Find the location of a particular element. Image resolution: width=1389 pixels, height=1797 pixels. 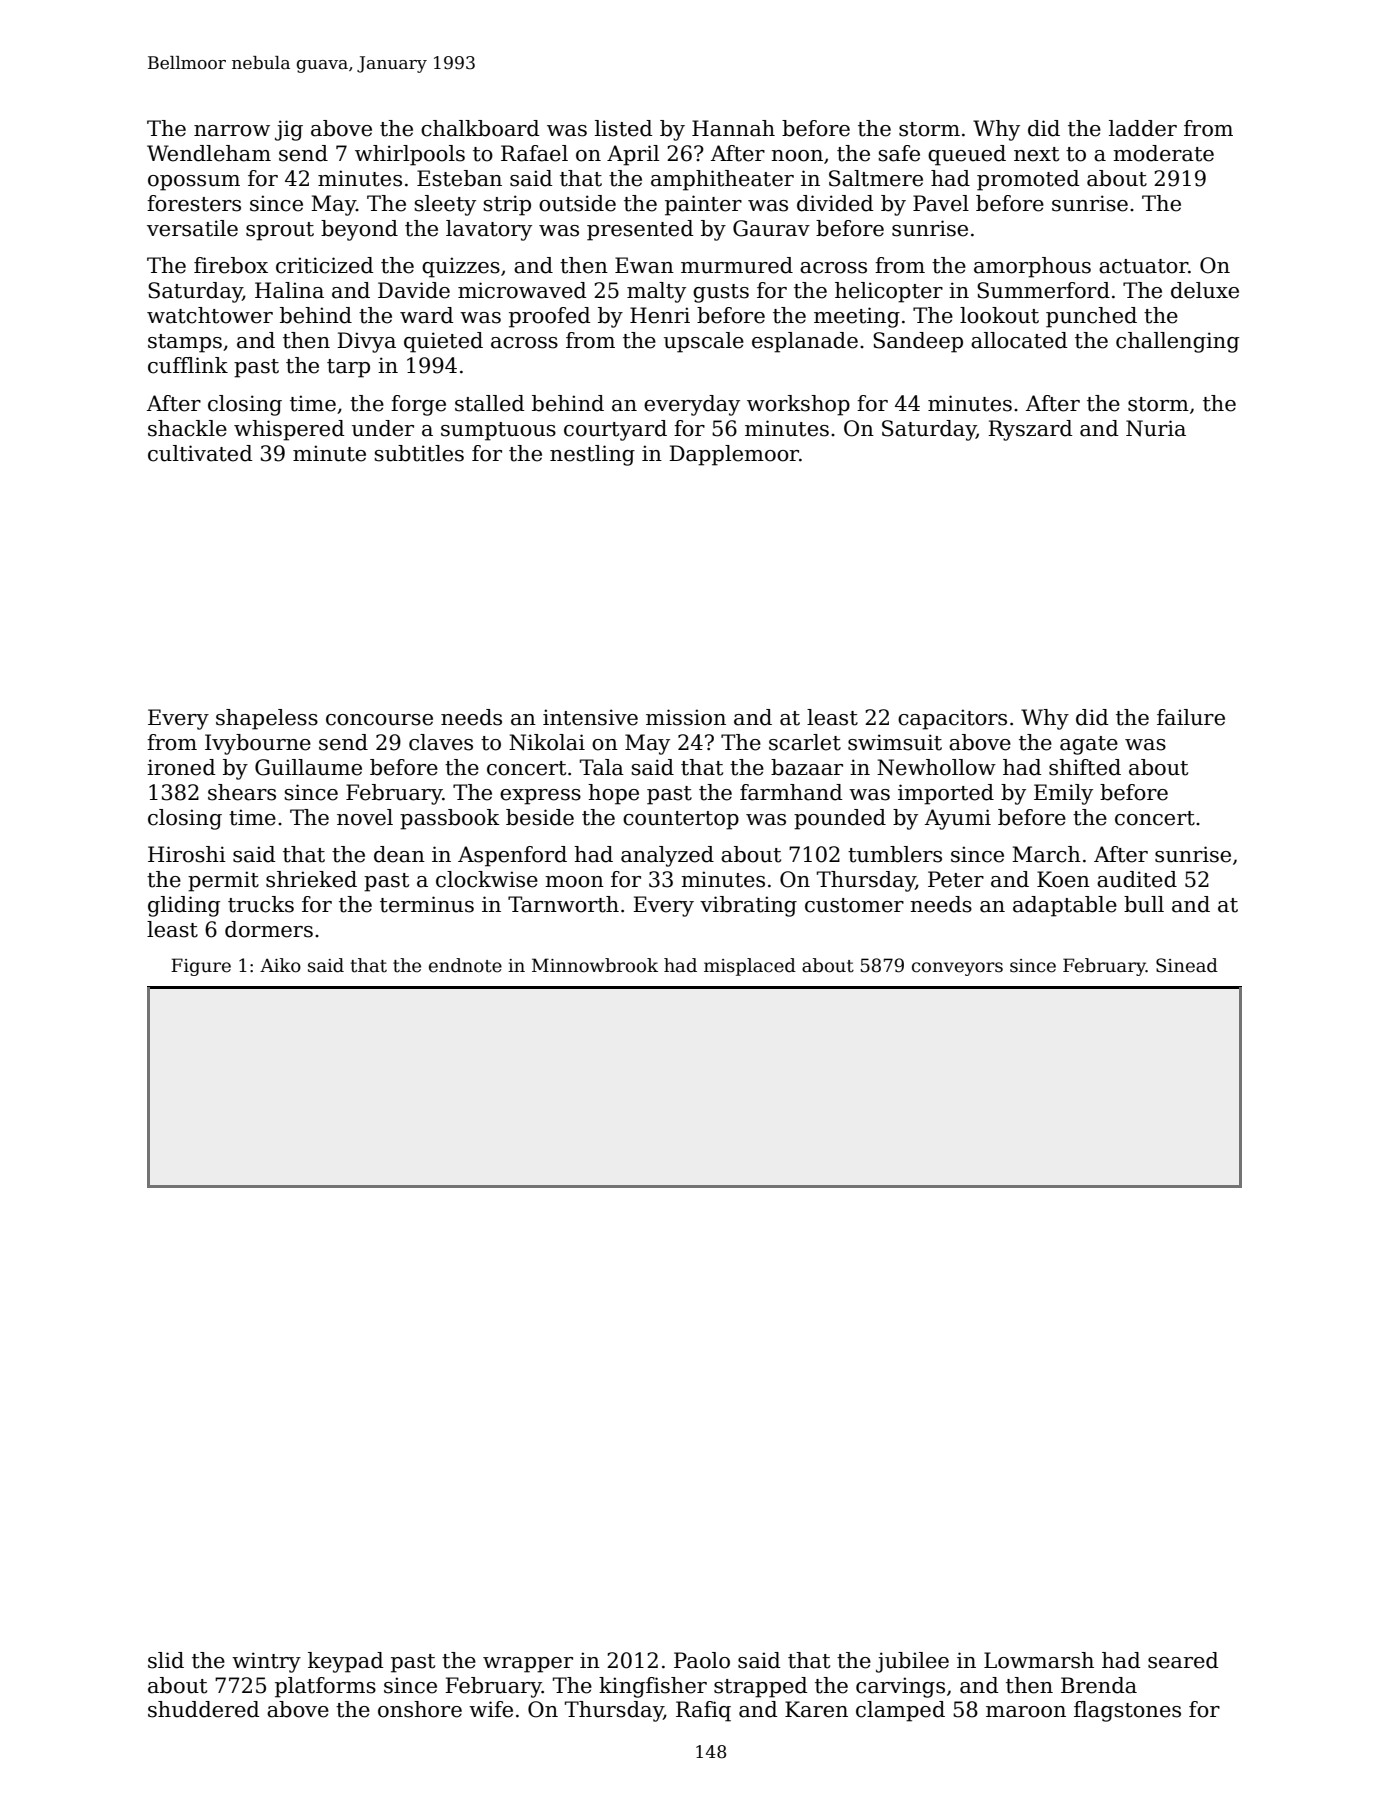

Nikolai is located at coordinates (547, 742).
